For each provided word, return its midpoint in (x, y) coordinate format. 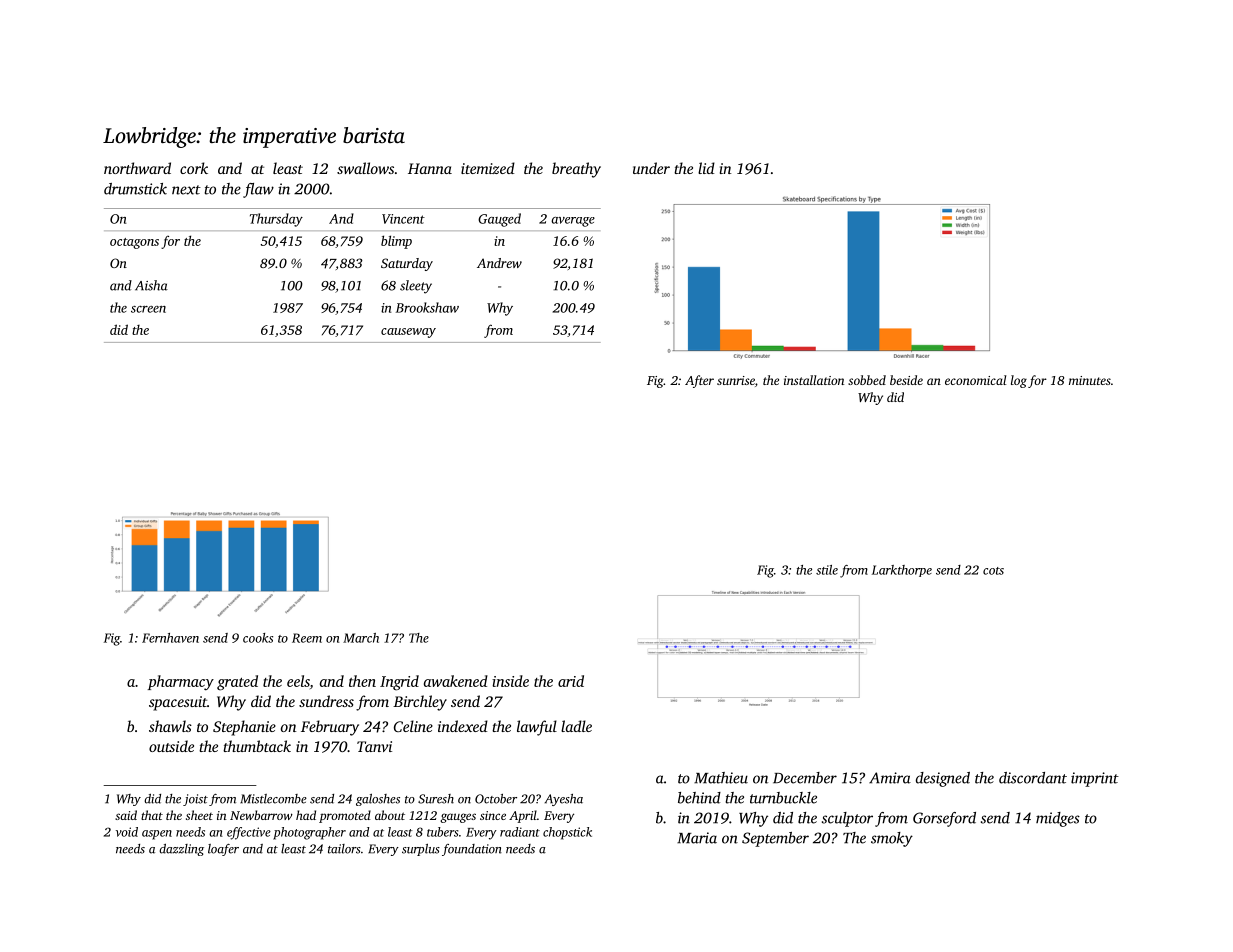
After (699, 381)
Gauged (499, 220)
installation (814, 380)
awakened (456, 681)
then (362, 681)
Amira (890, 778)
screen (148, 309)
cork (194, 168)
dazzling (181, 850)
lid (706, 168)
